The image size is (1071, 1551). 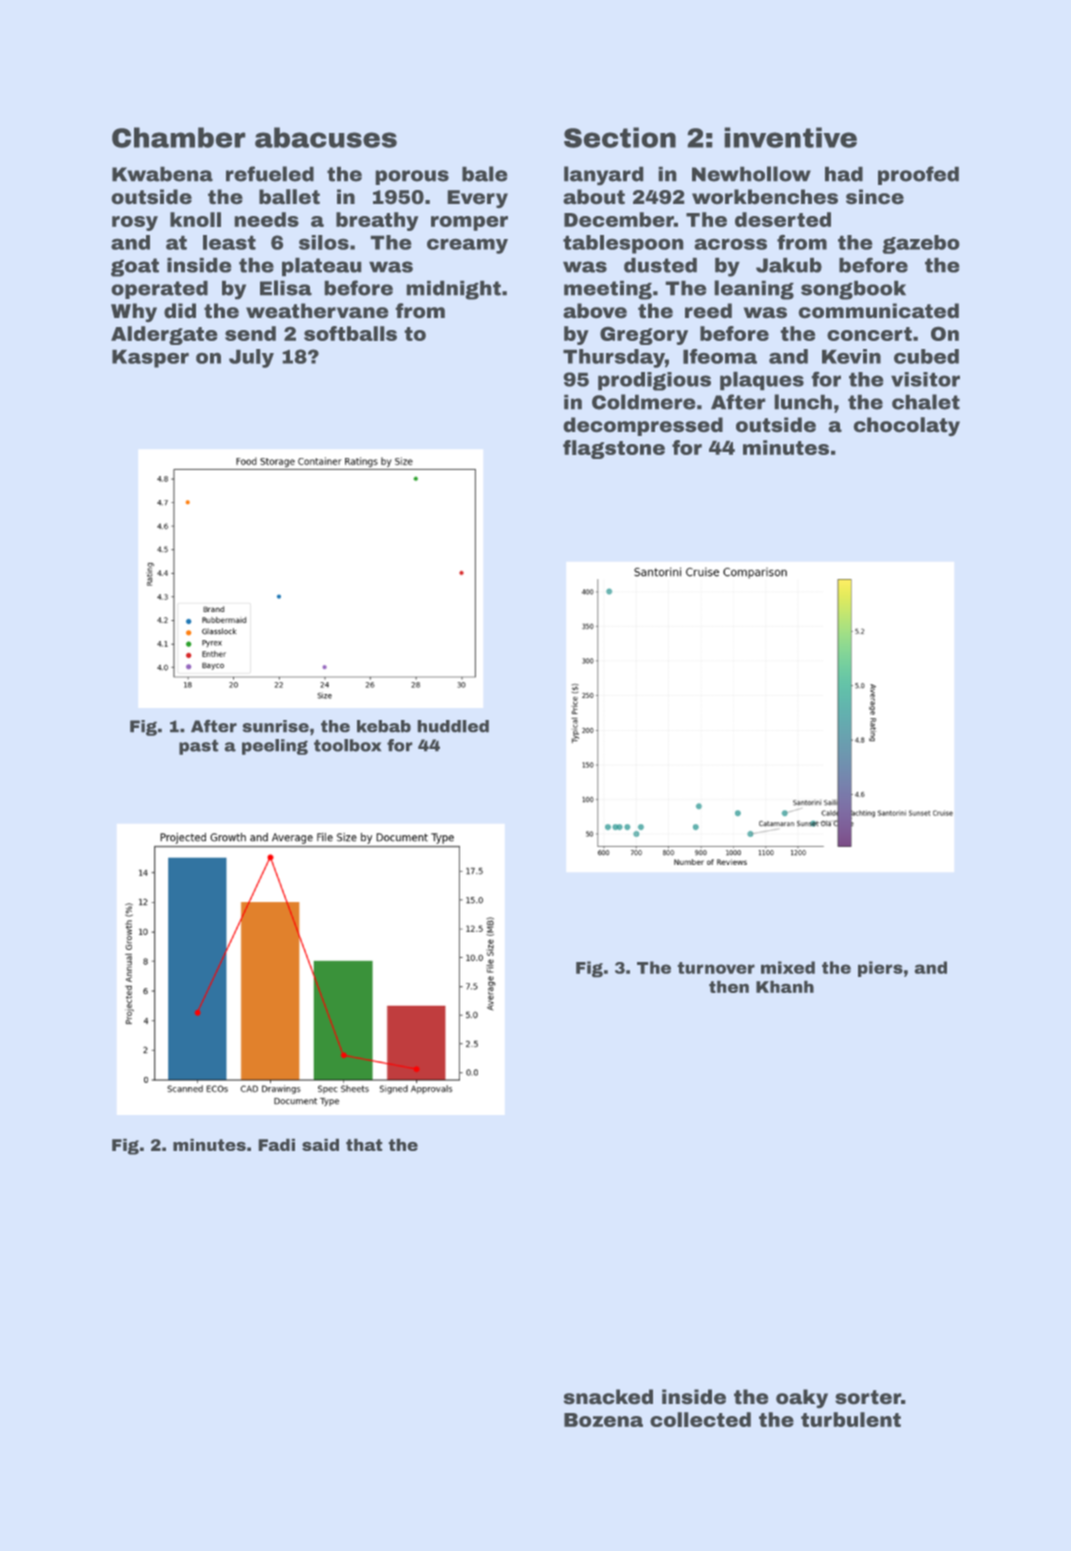 I want to click on bale, so click(x=485, y=174).
